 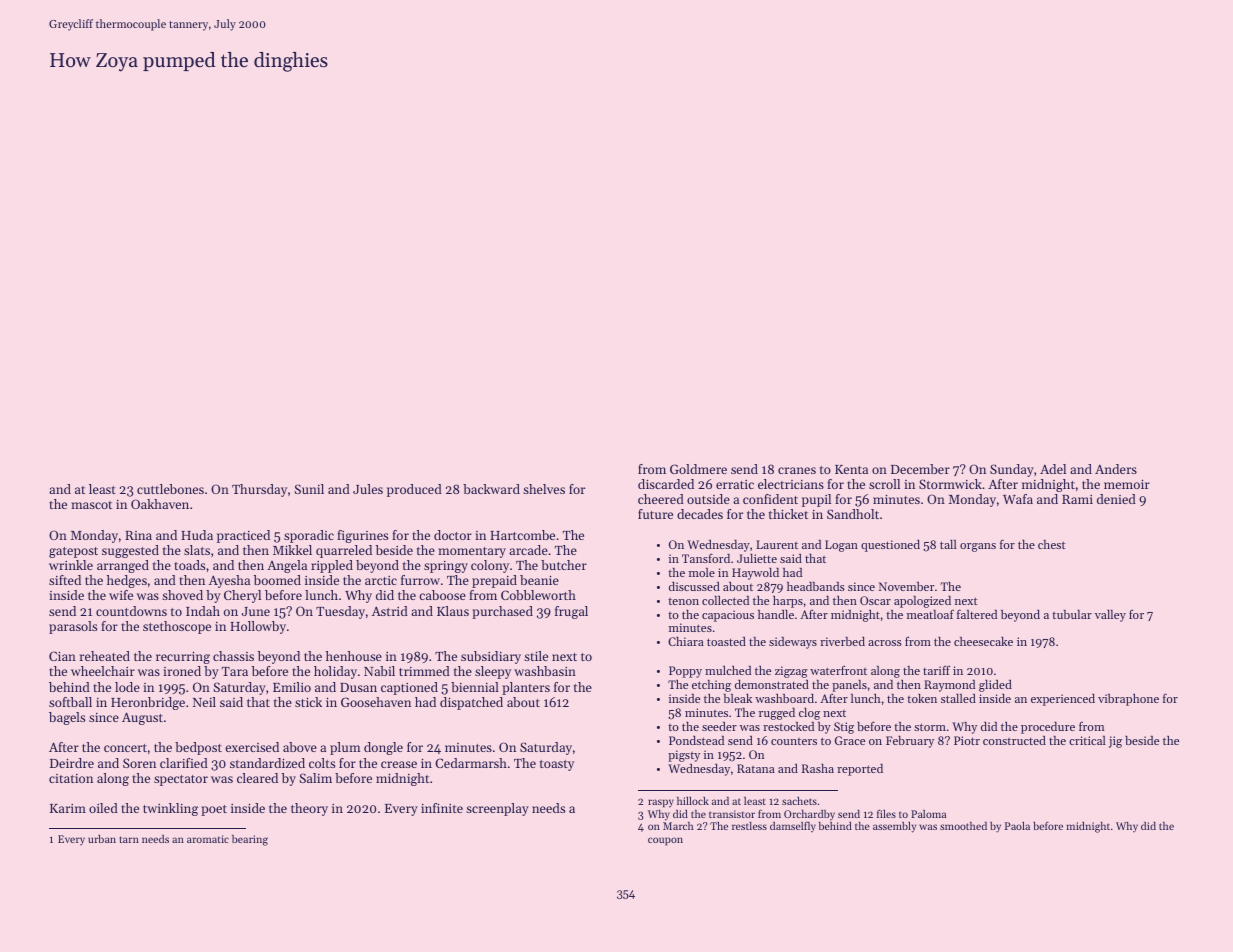 What do you see at coordinates (70, 702) in the image?
I see `softball` at bounding box center [70, 702].
